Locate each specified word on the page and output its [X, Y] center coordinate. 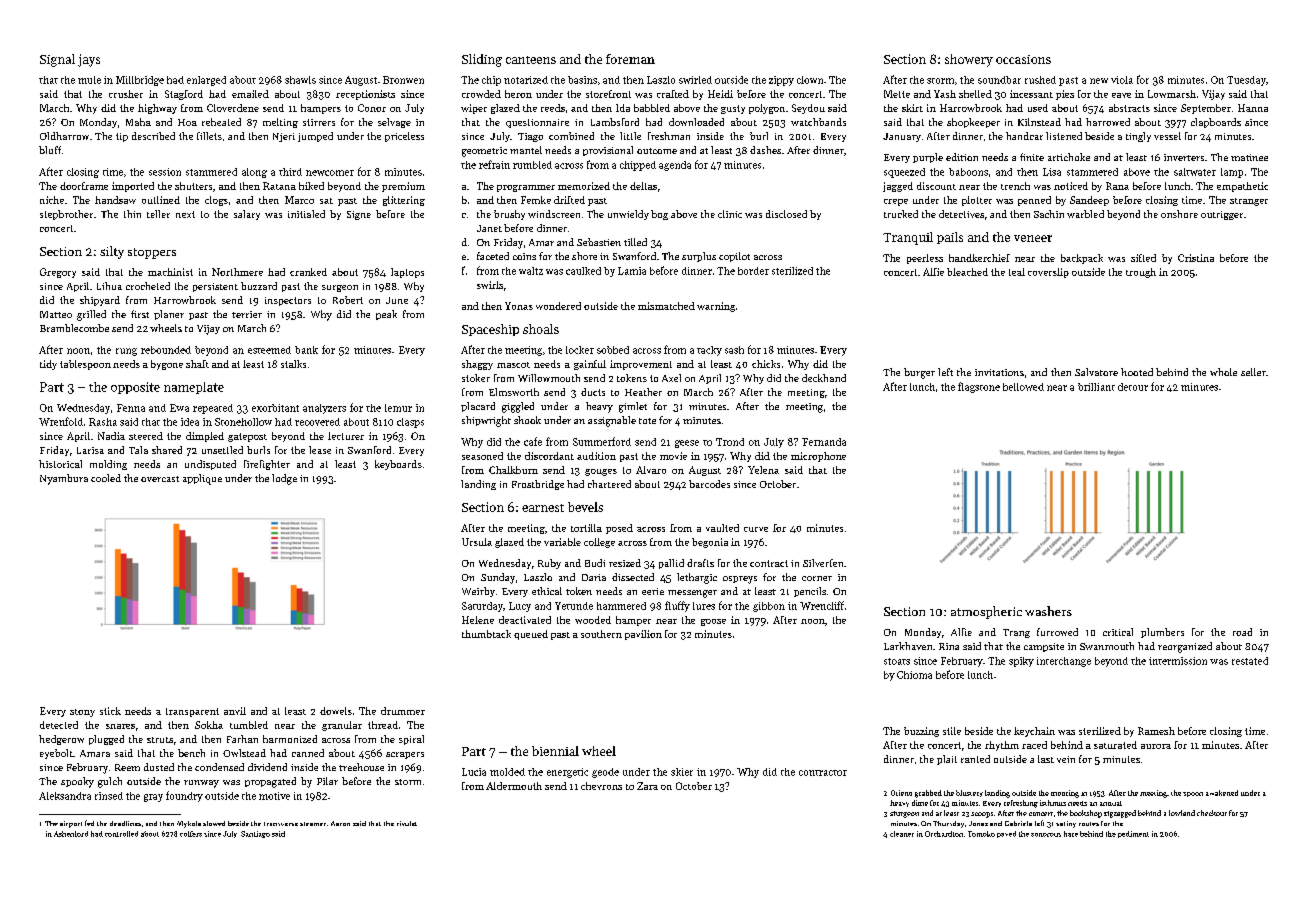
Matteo [56, 314]
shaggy [477, 365]
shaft [197, 364]
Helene [478, 620]
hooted [1137, 372]
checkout [1212, 813]
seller [1253, 372]
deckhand [824, 378]
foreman [630, 59]
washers [1048, 611]
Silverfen [823, 563]
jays [89, 60]
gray [153, 798]
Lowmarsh [1172, 94]
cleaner [902, 834]
